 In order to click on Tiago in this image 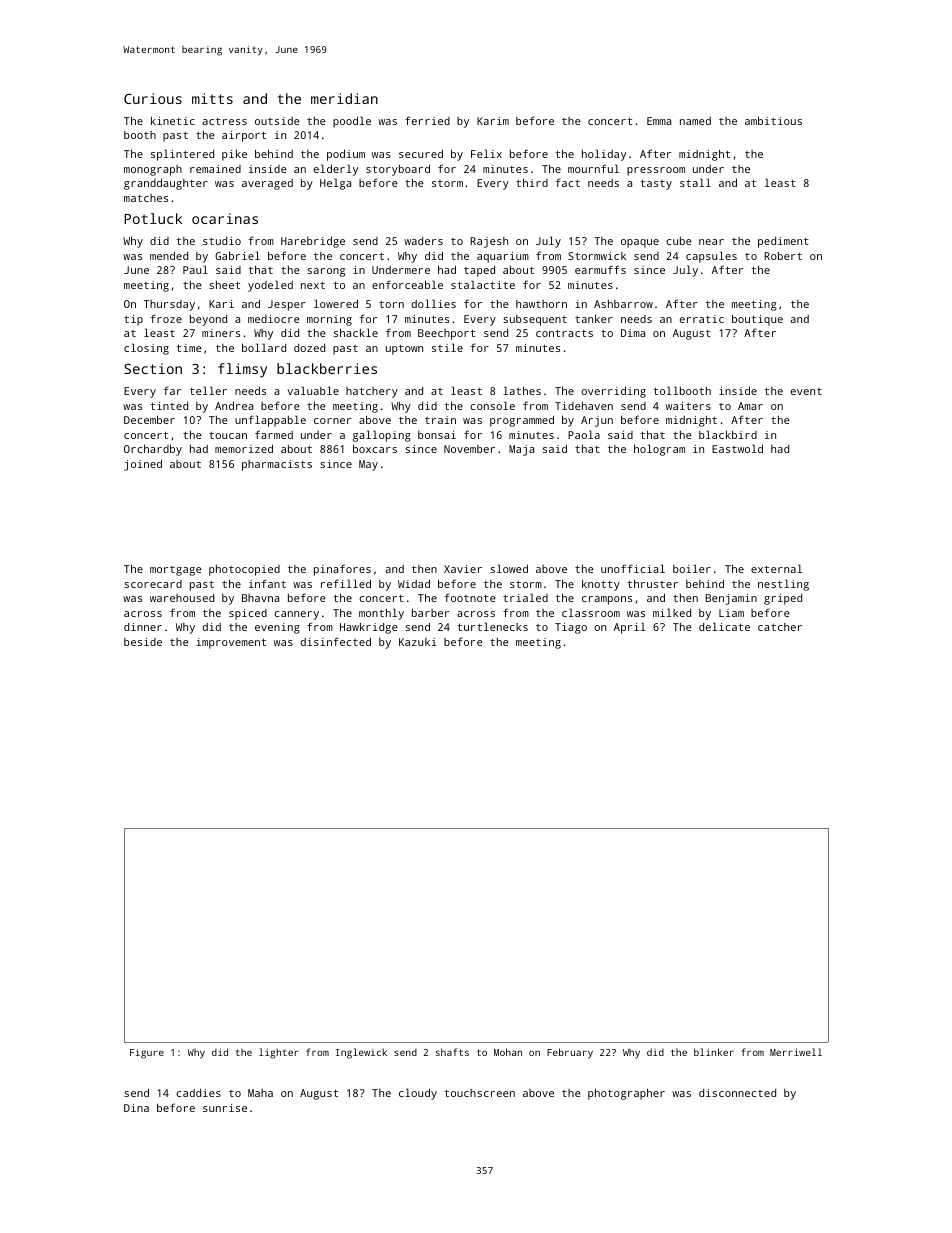, I will do `click(571, 628)`.
